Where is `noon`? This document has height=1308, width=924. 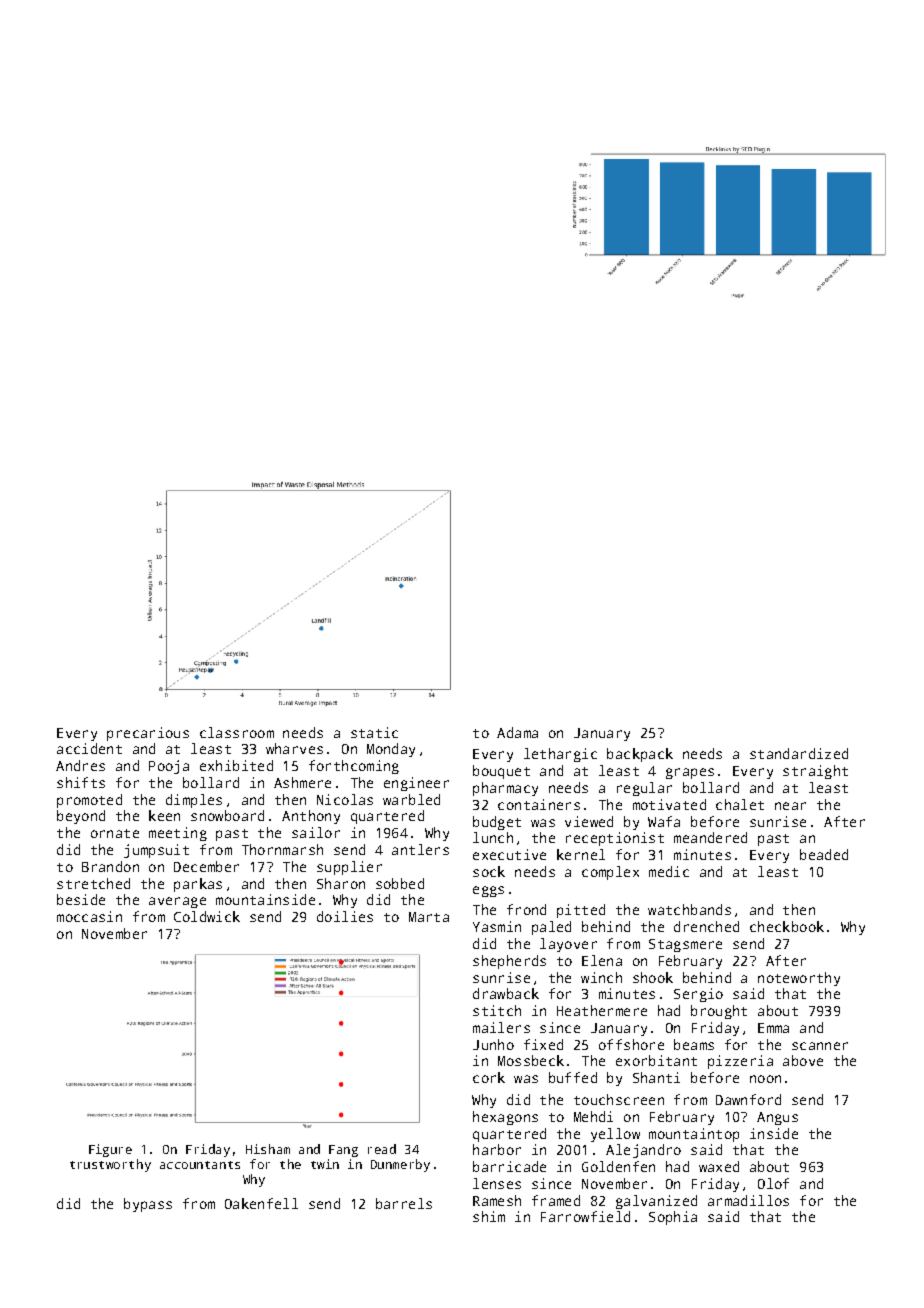
noon is located at coordinates (765, 1079).
